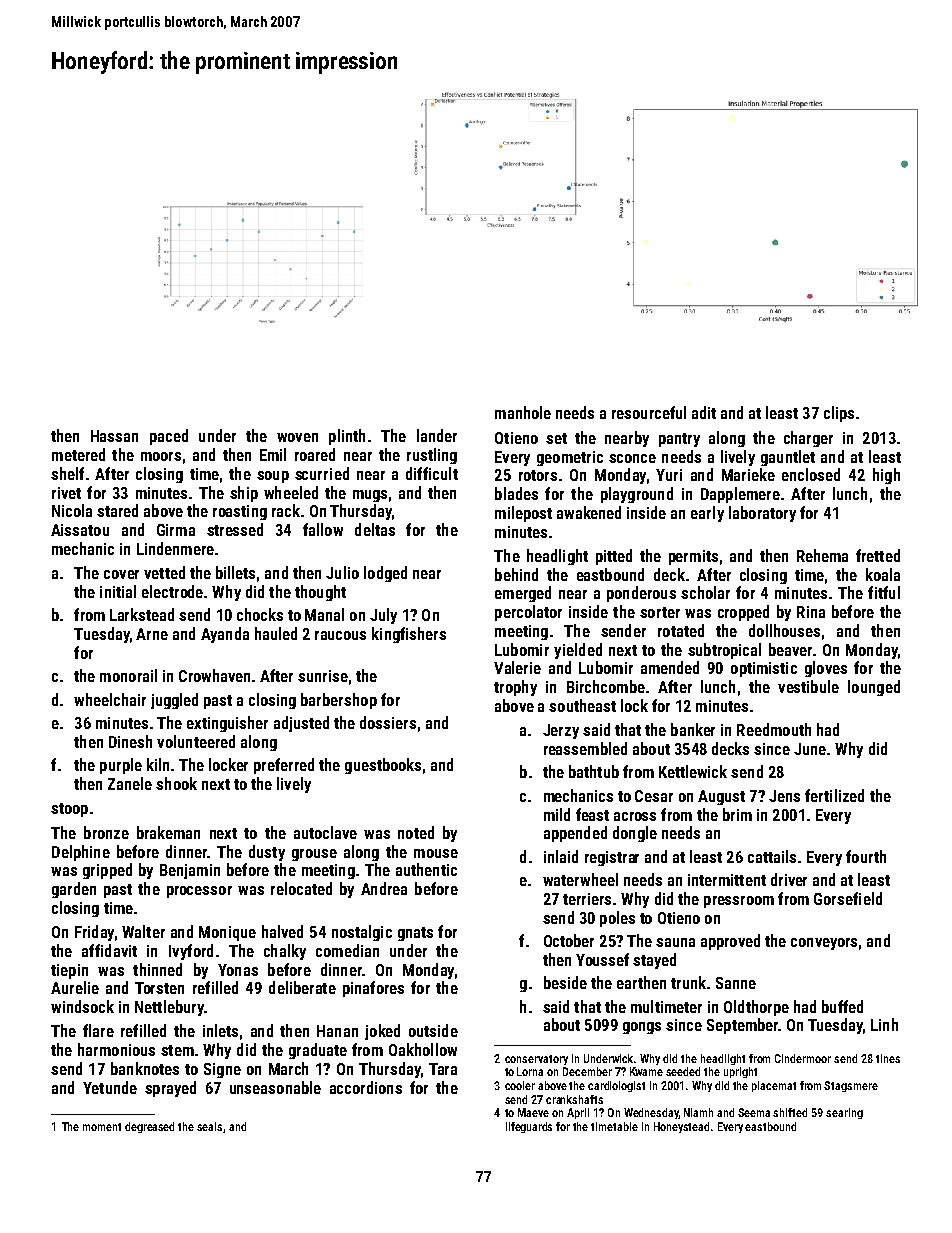  Describe the element at coordinates (72, 510) in the screenshot. I see `Nicola` at that location.
